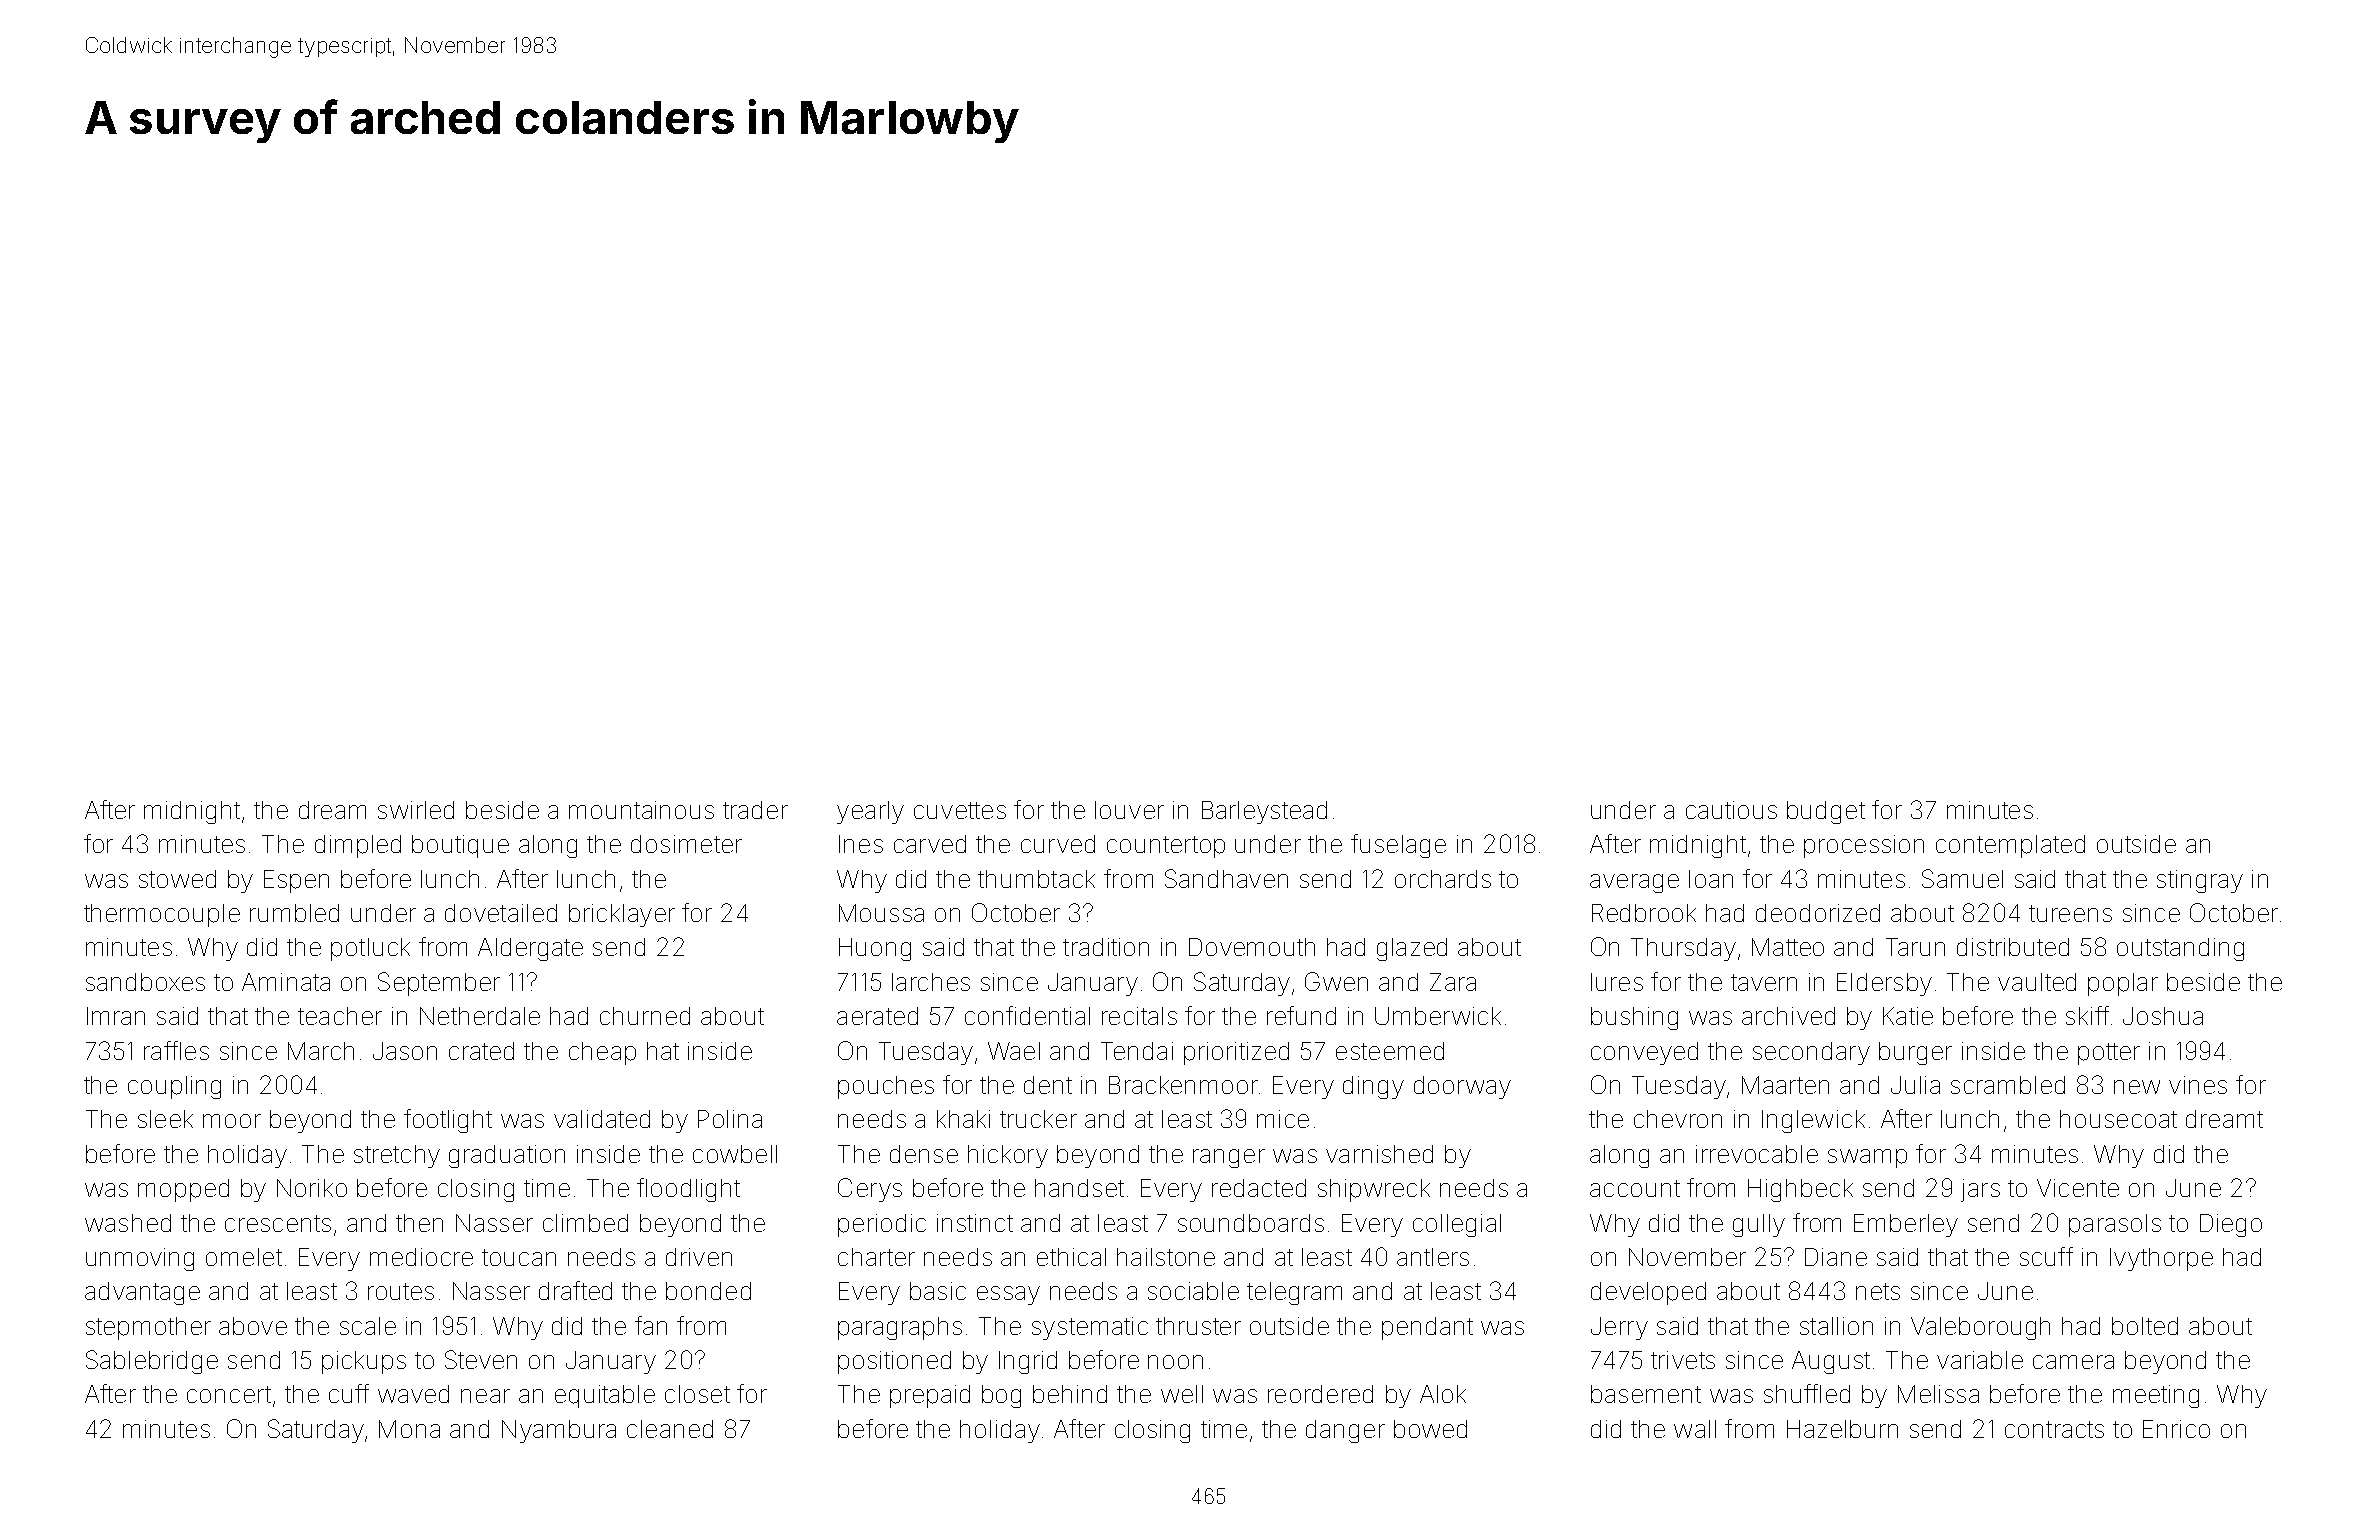 The width and height of the screenshot is (2380, 1540). I want to click on Vicente, so click(2078, 1188).
